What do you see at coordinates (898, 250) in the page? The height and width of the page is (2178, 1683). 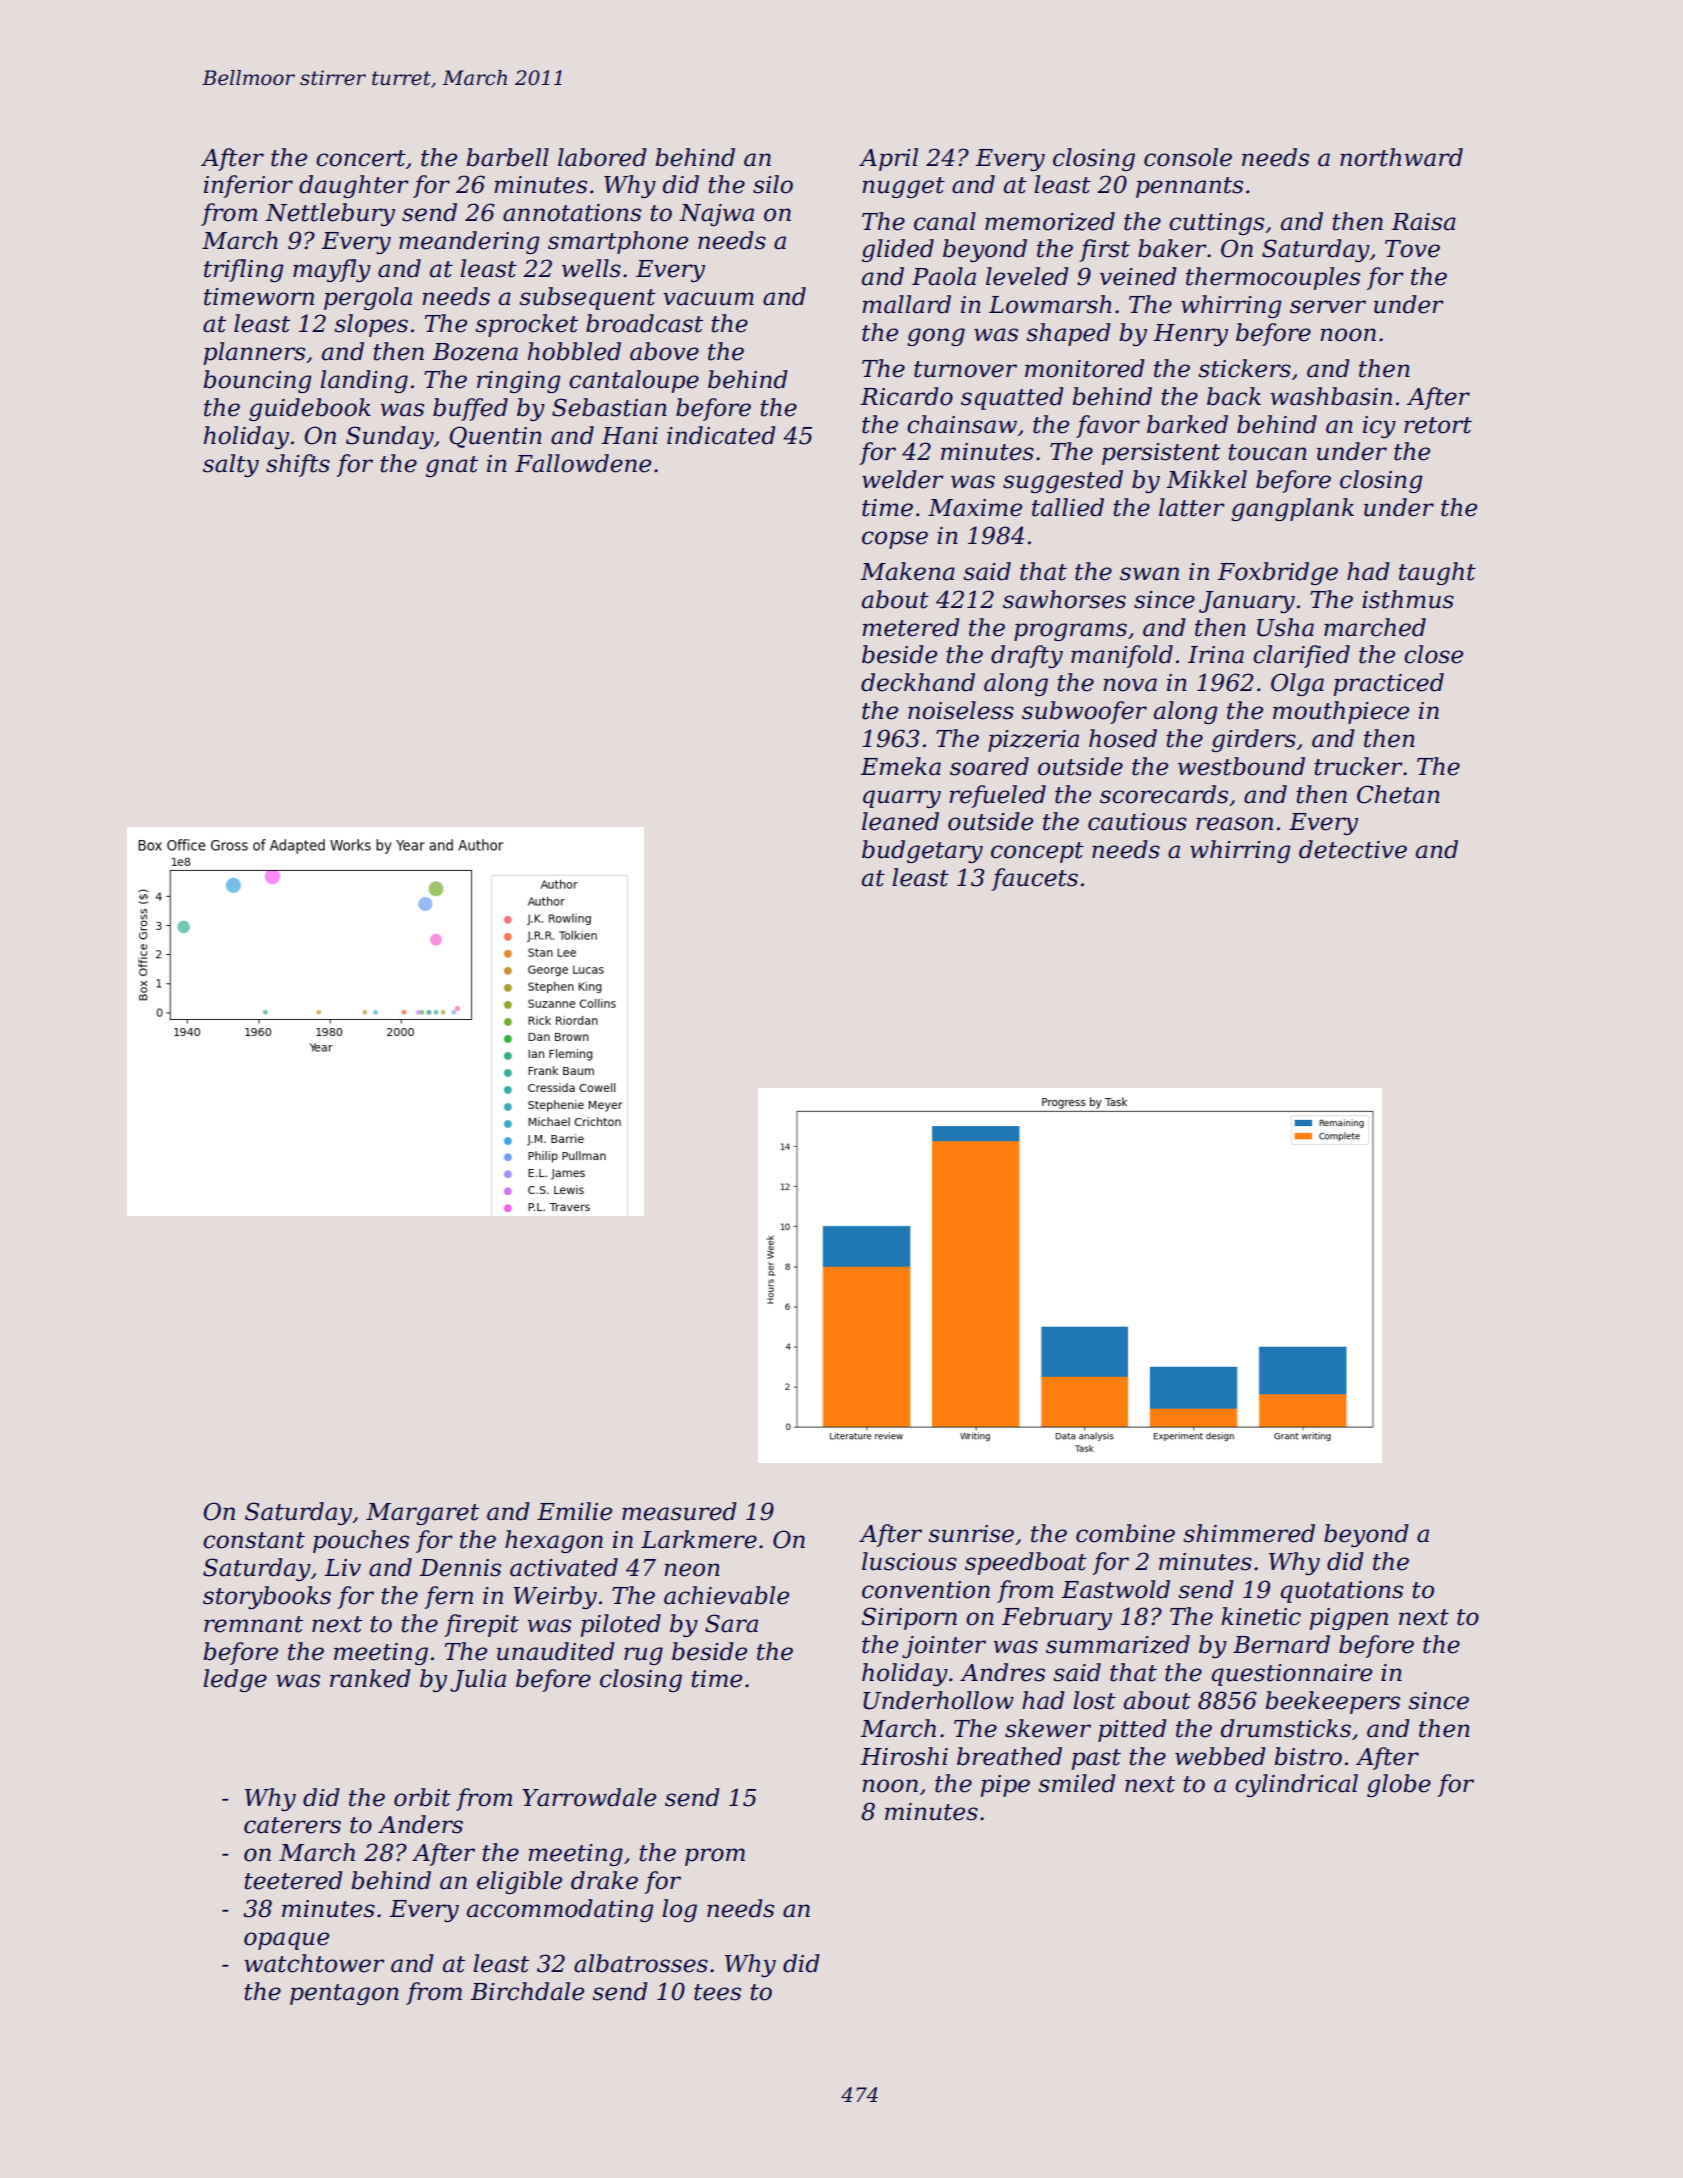 I see `glided` at bounding box center [898, 250].
